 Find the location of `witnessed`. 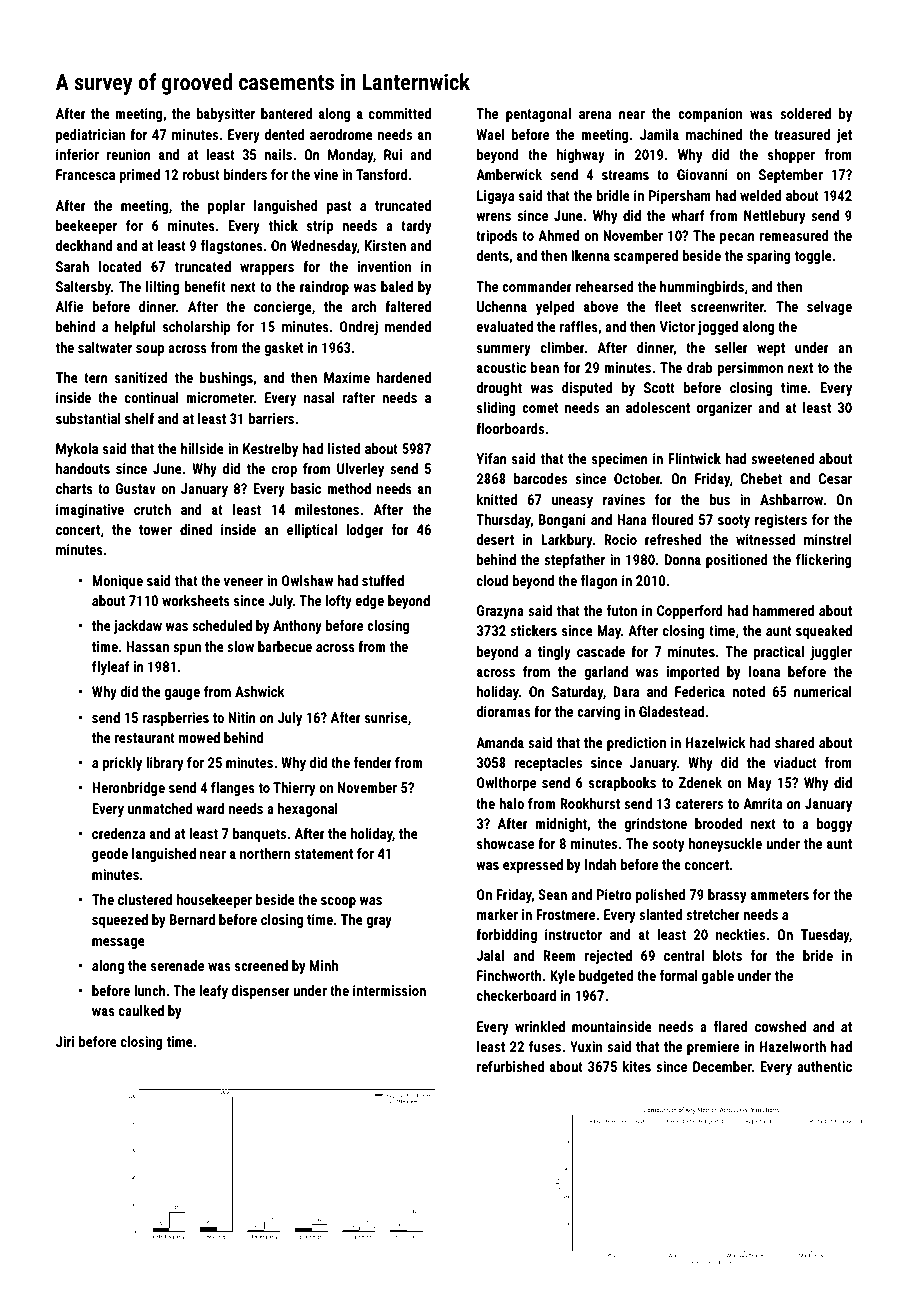

witnessed is located at coordinates (765, 539).
